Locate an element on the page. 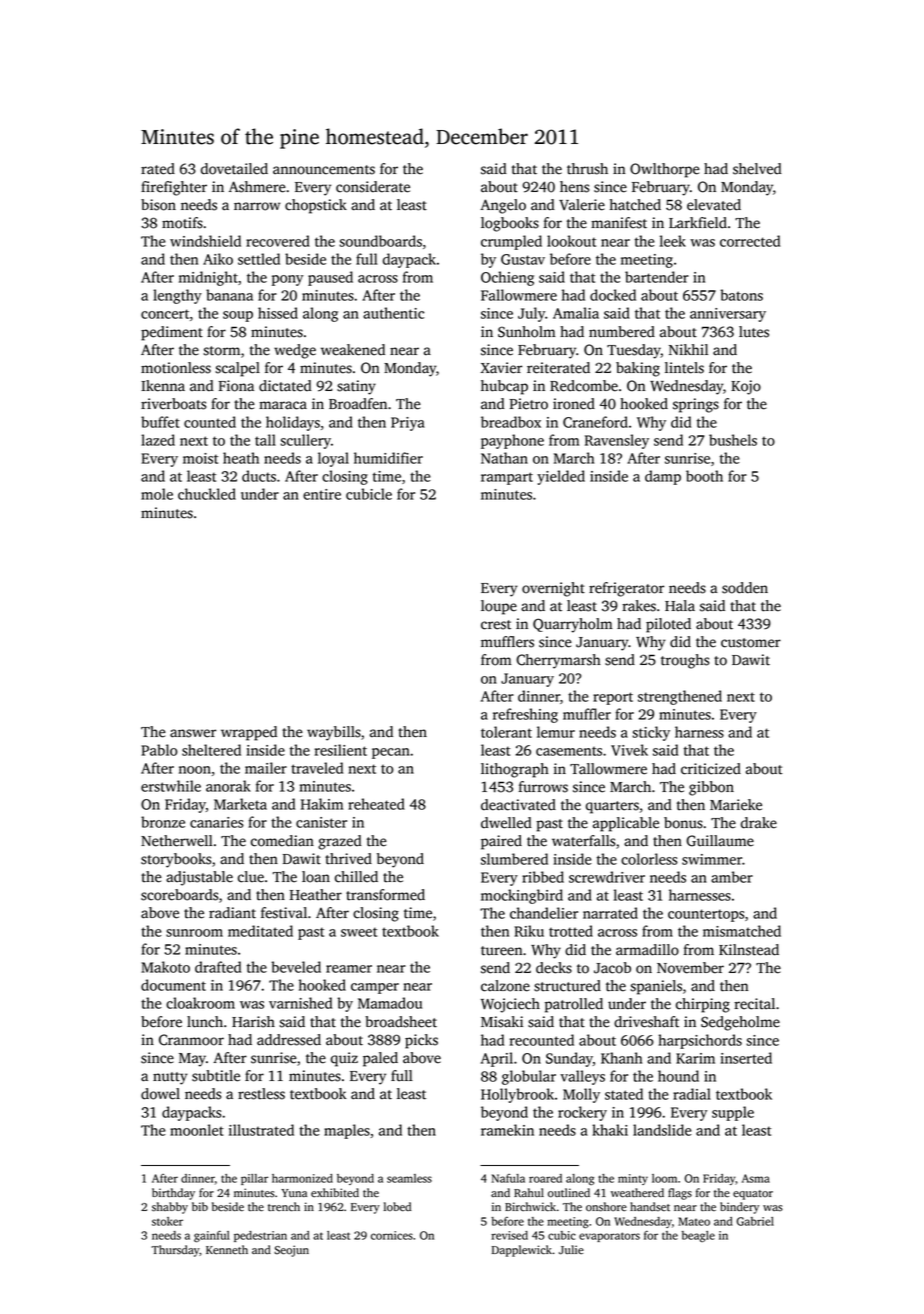 This page has width=924, height=1314. corrected is located at coordinates (750, 241).
